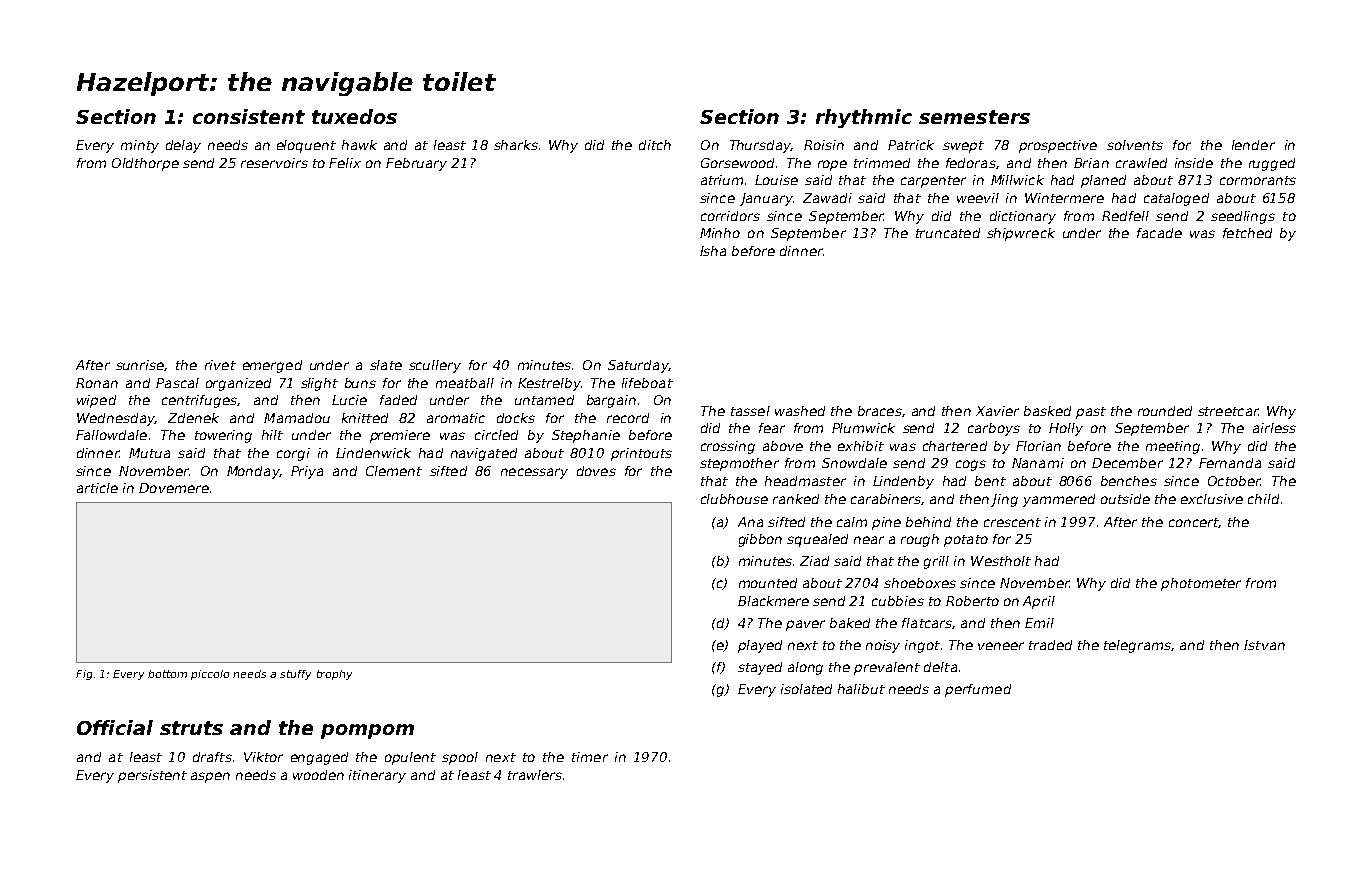  I want to click on cataloged, so click(1176, 199).
